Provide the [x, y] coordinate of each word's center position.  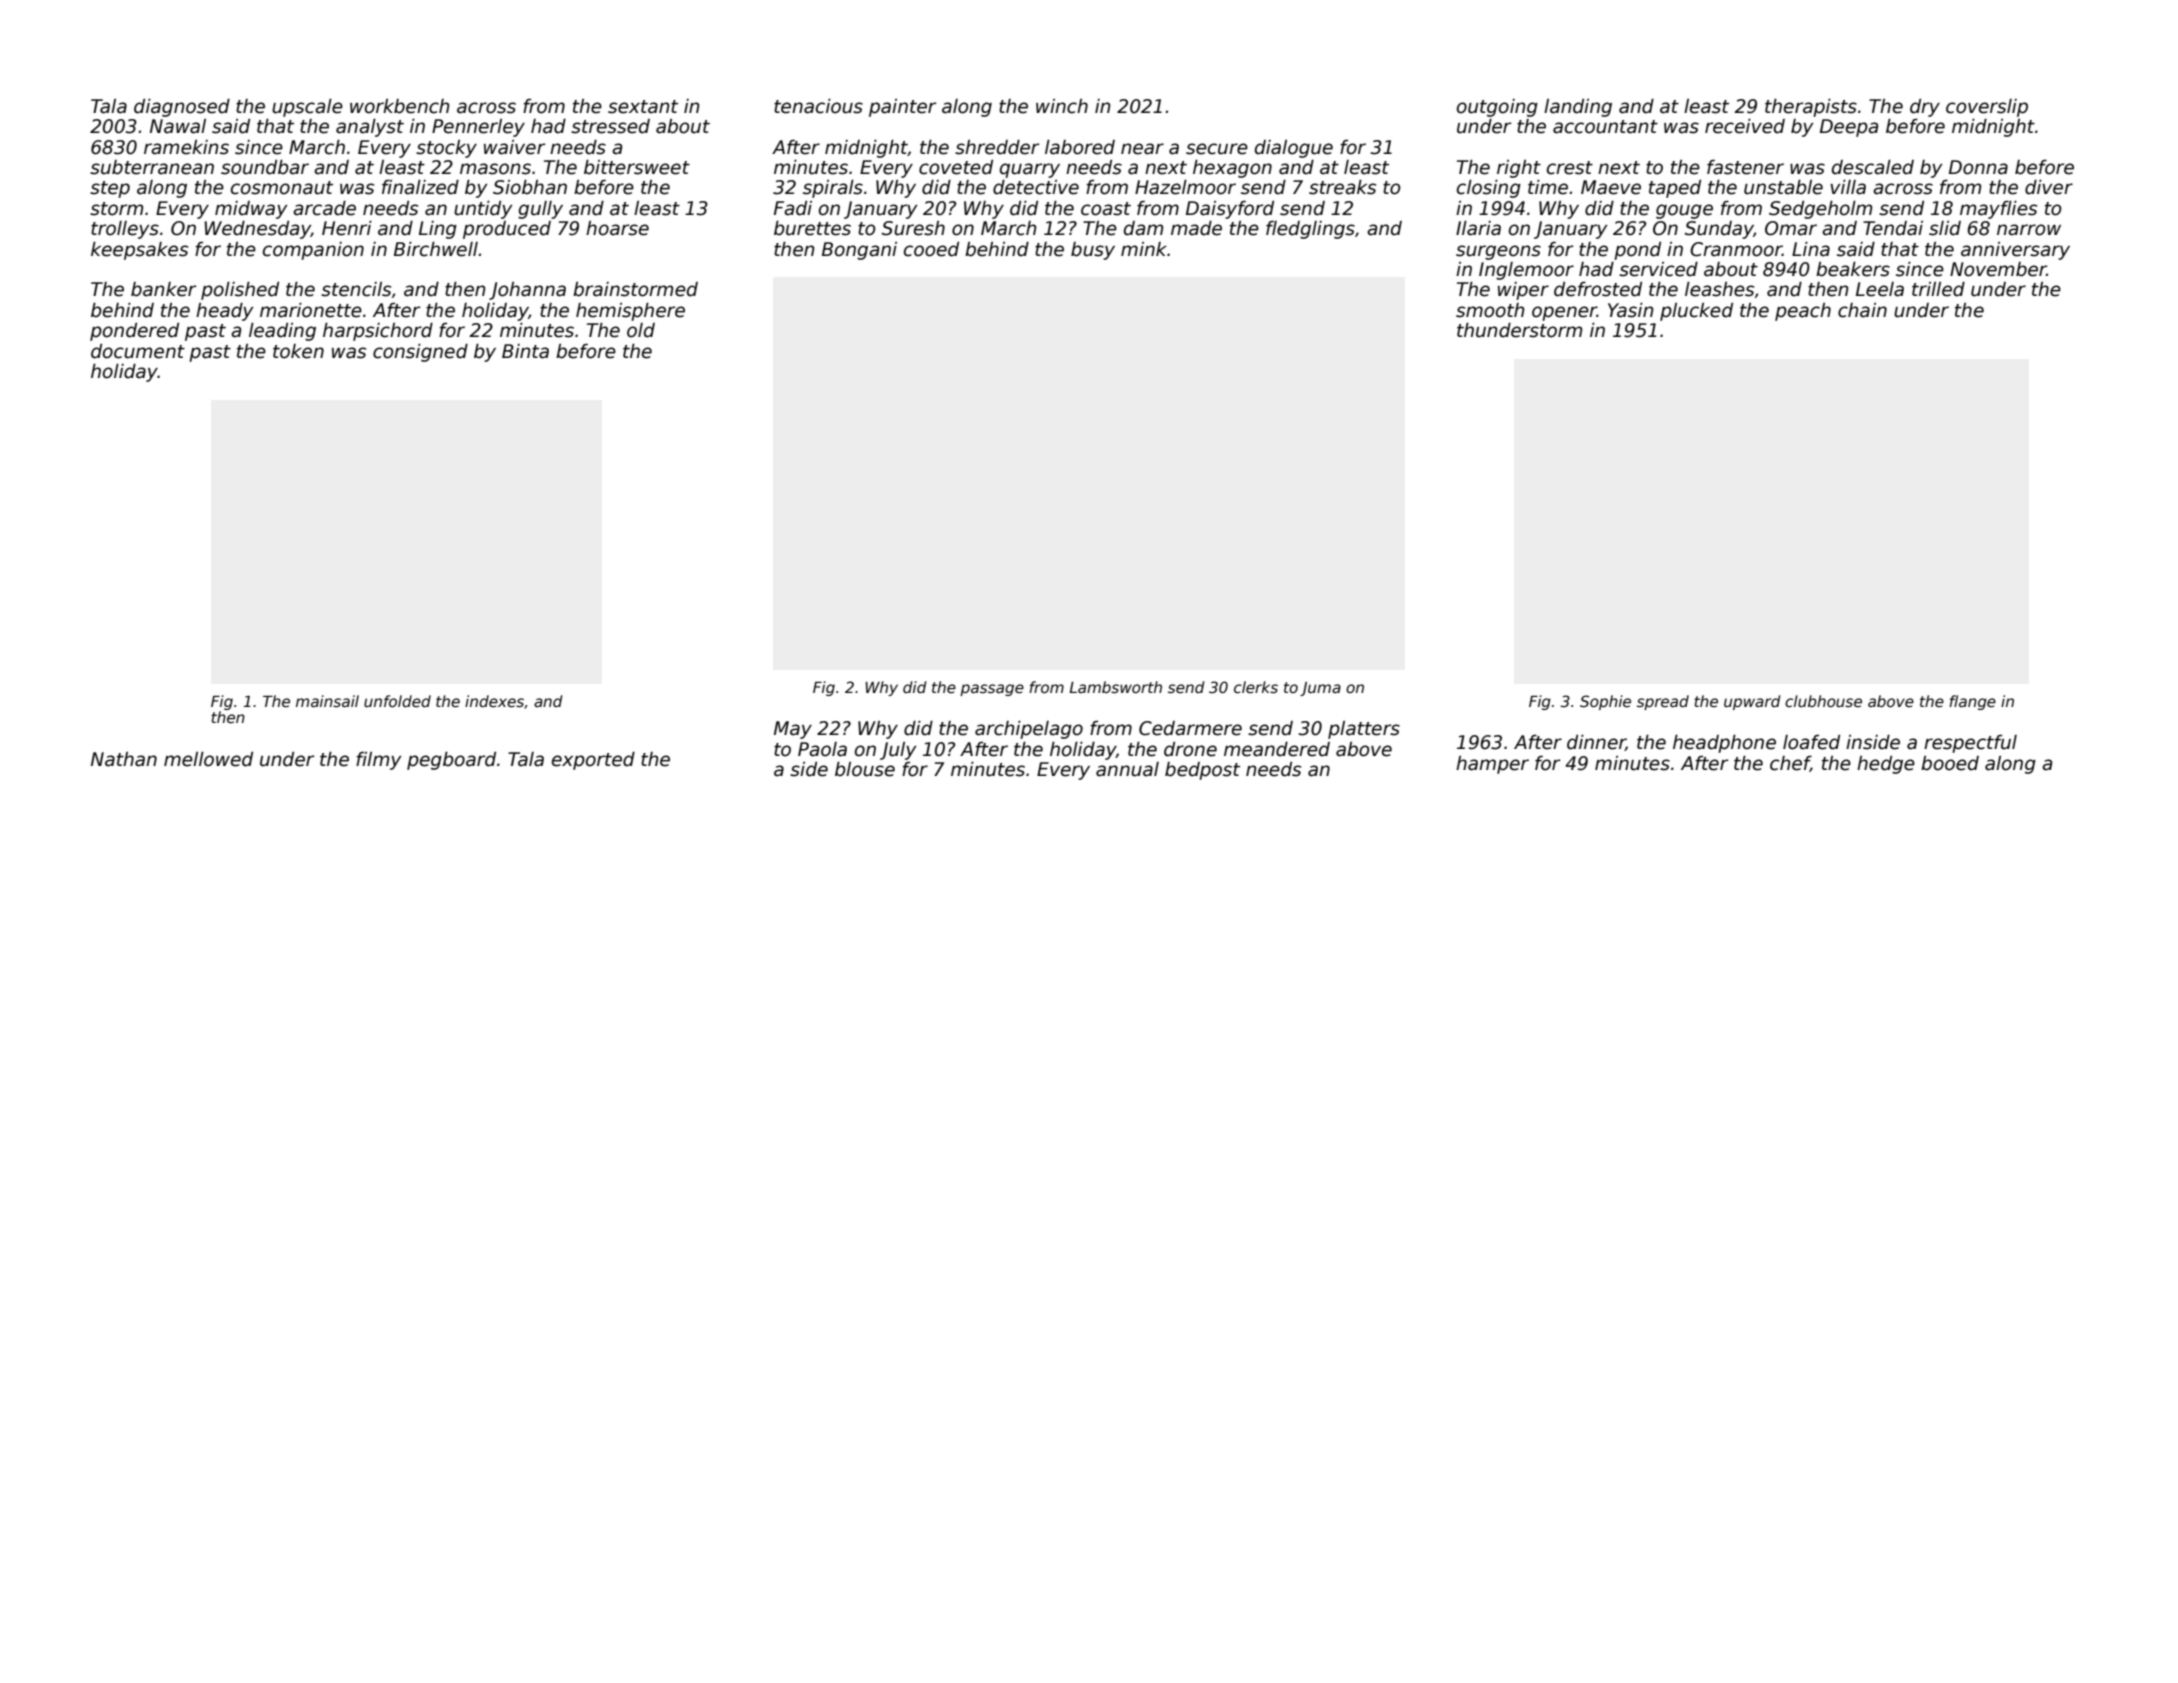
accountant [1605, 127]
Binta [525, 351]
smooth [1490, 310]
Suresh [913, 228]
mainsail [327, 701]
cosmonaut [282, 188]
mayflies [1998, 210]
